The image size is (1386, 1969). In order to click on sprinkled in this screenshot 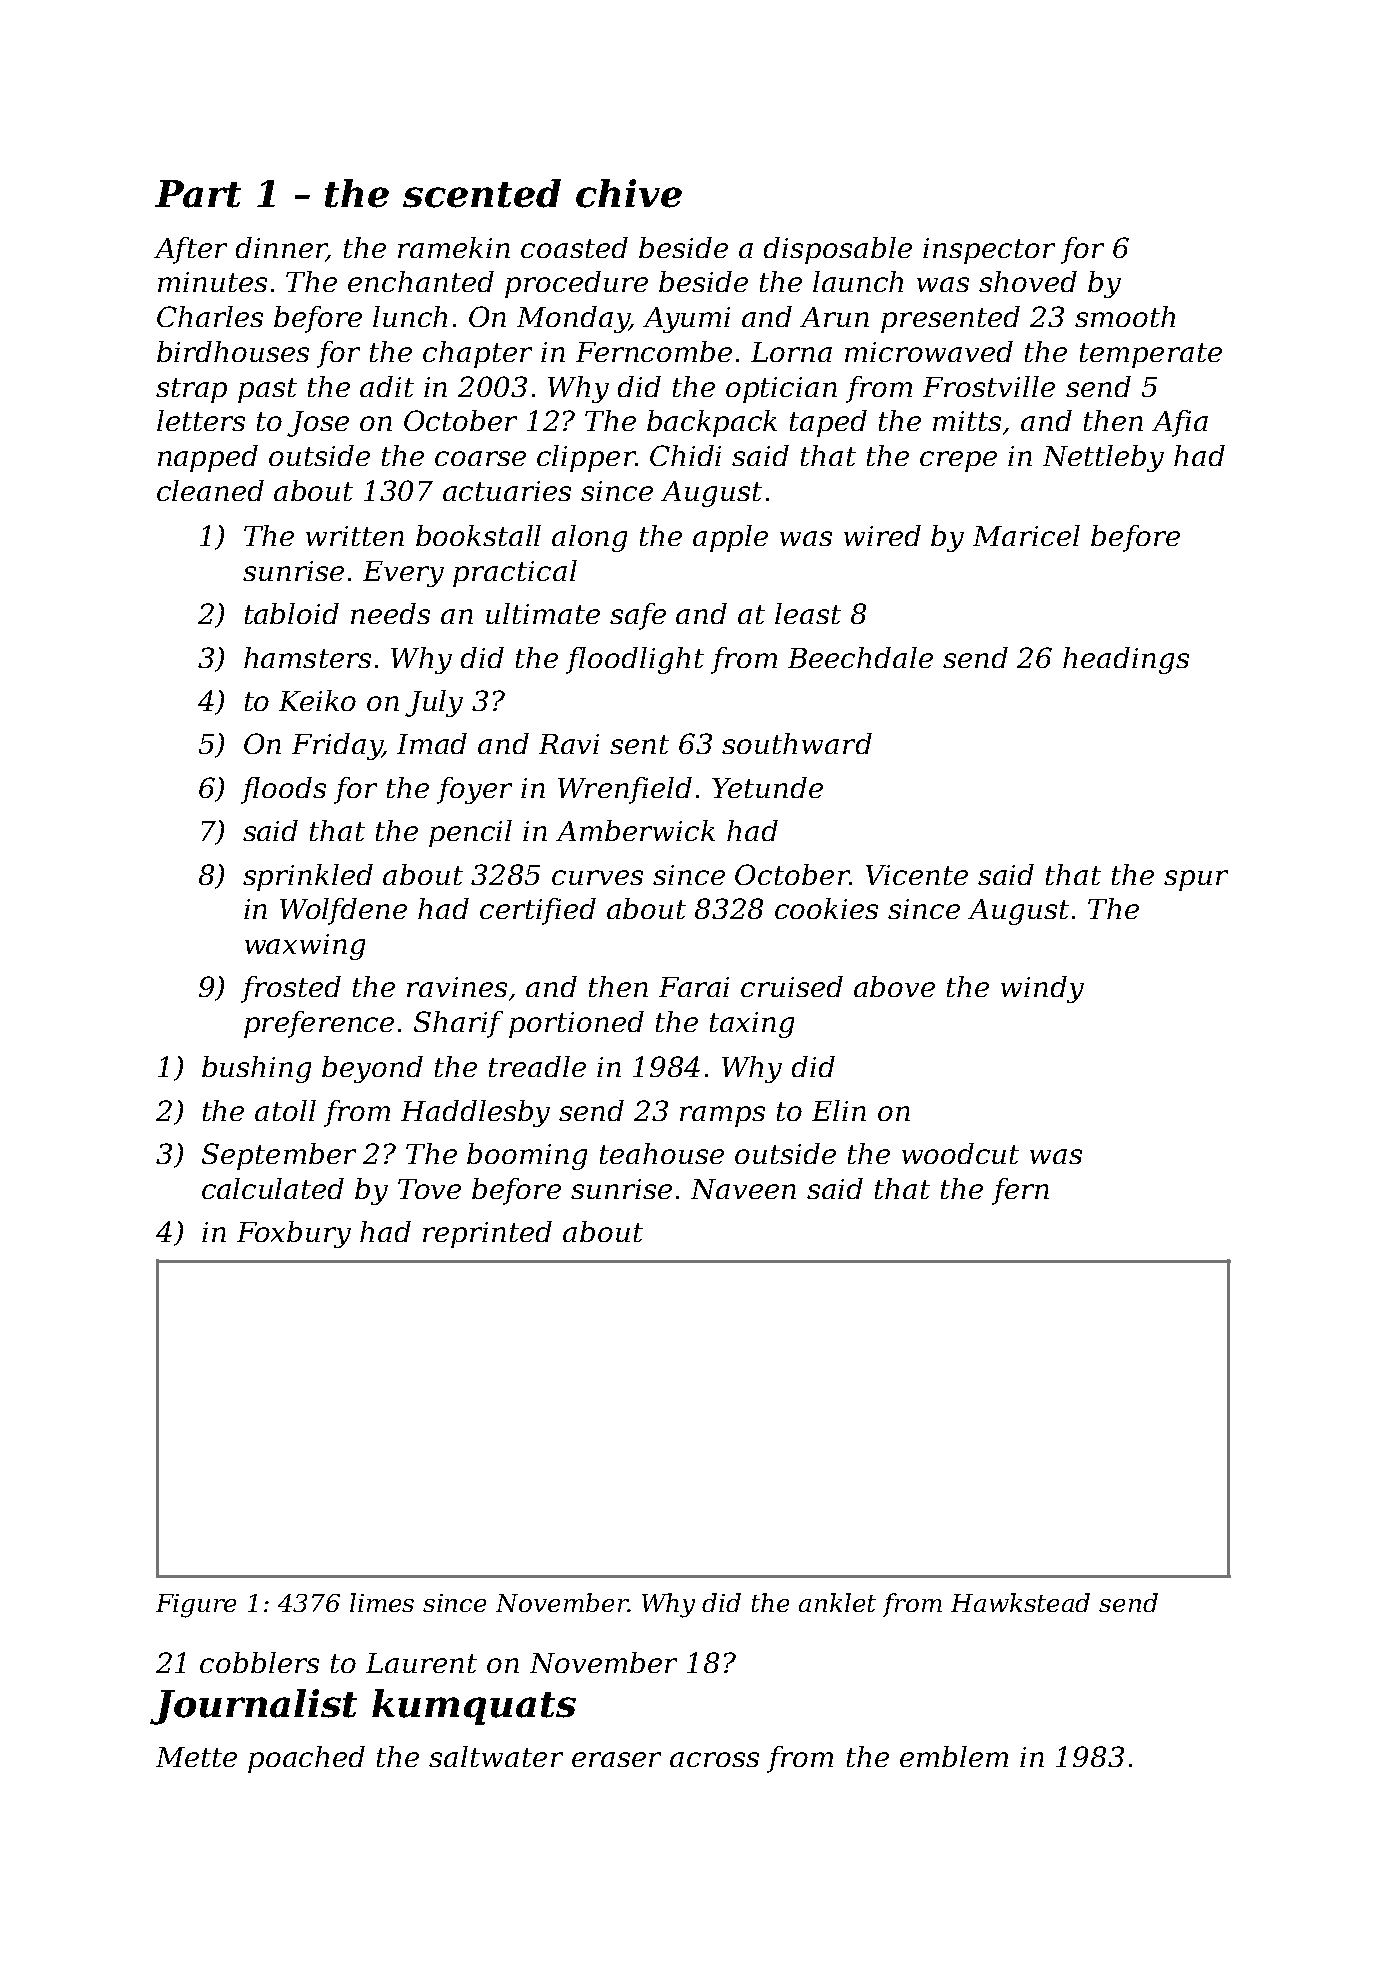, I will do `click(308, 877)`.
